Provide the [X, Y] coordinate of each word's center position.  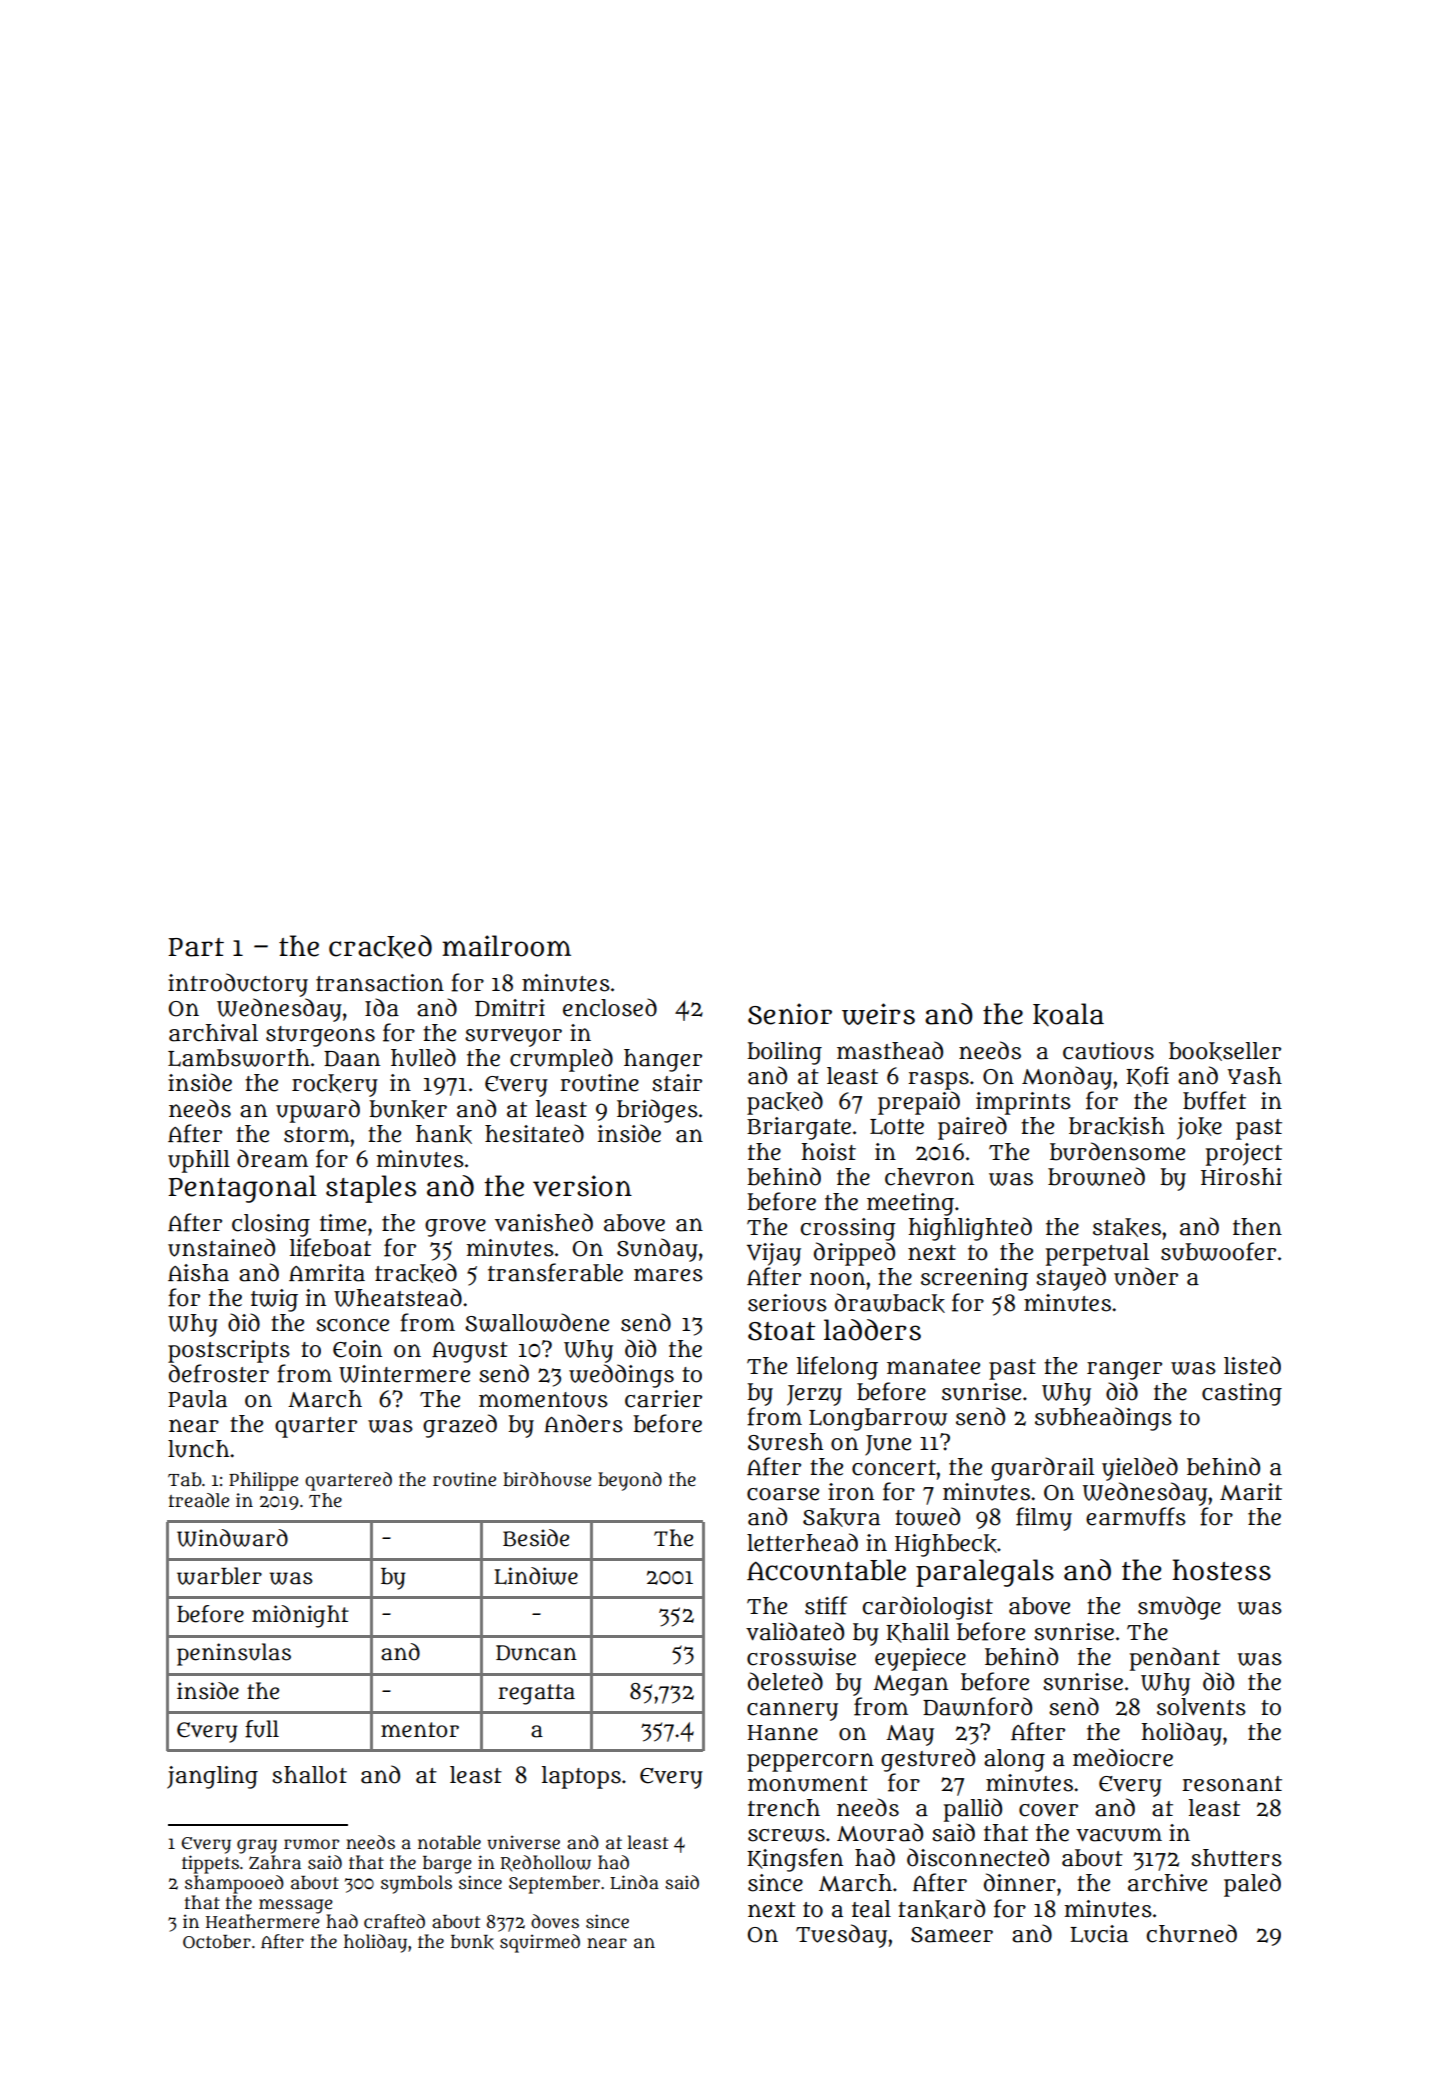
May [910, 1735]
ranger [1124, 1370]
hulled [423, 1057]
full [262, 1729]
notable [449, 1842]
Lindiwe [536, 1576]
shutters [1236, 1858]
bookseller [1225, 1051]
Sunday [657, 1250]
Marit [1251, 1492]
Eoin [357, 1349]
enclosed [610, 1007]
